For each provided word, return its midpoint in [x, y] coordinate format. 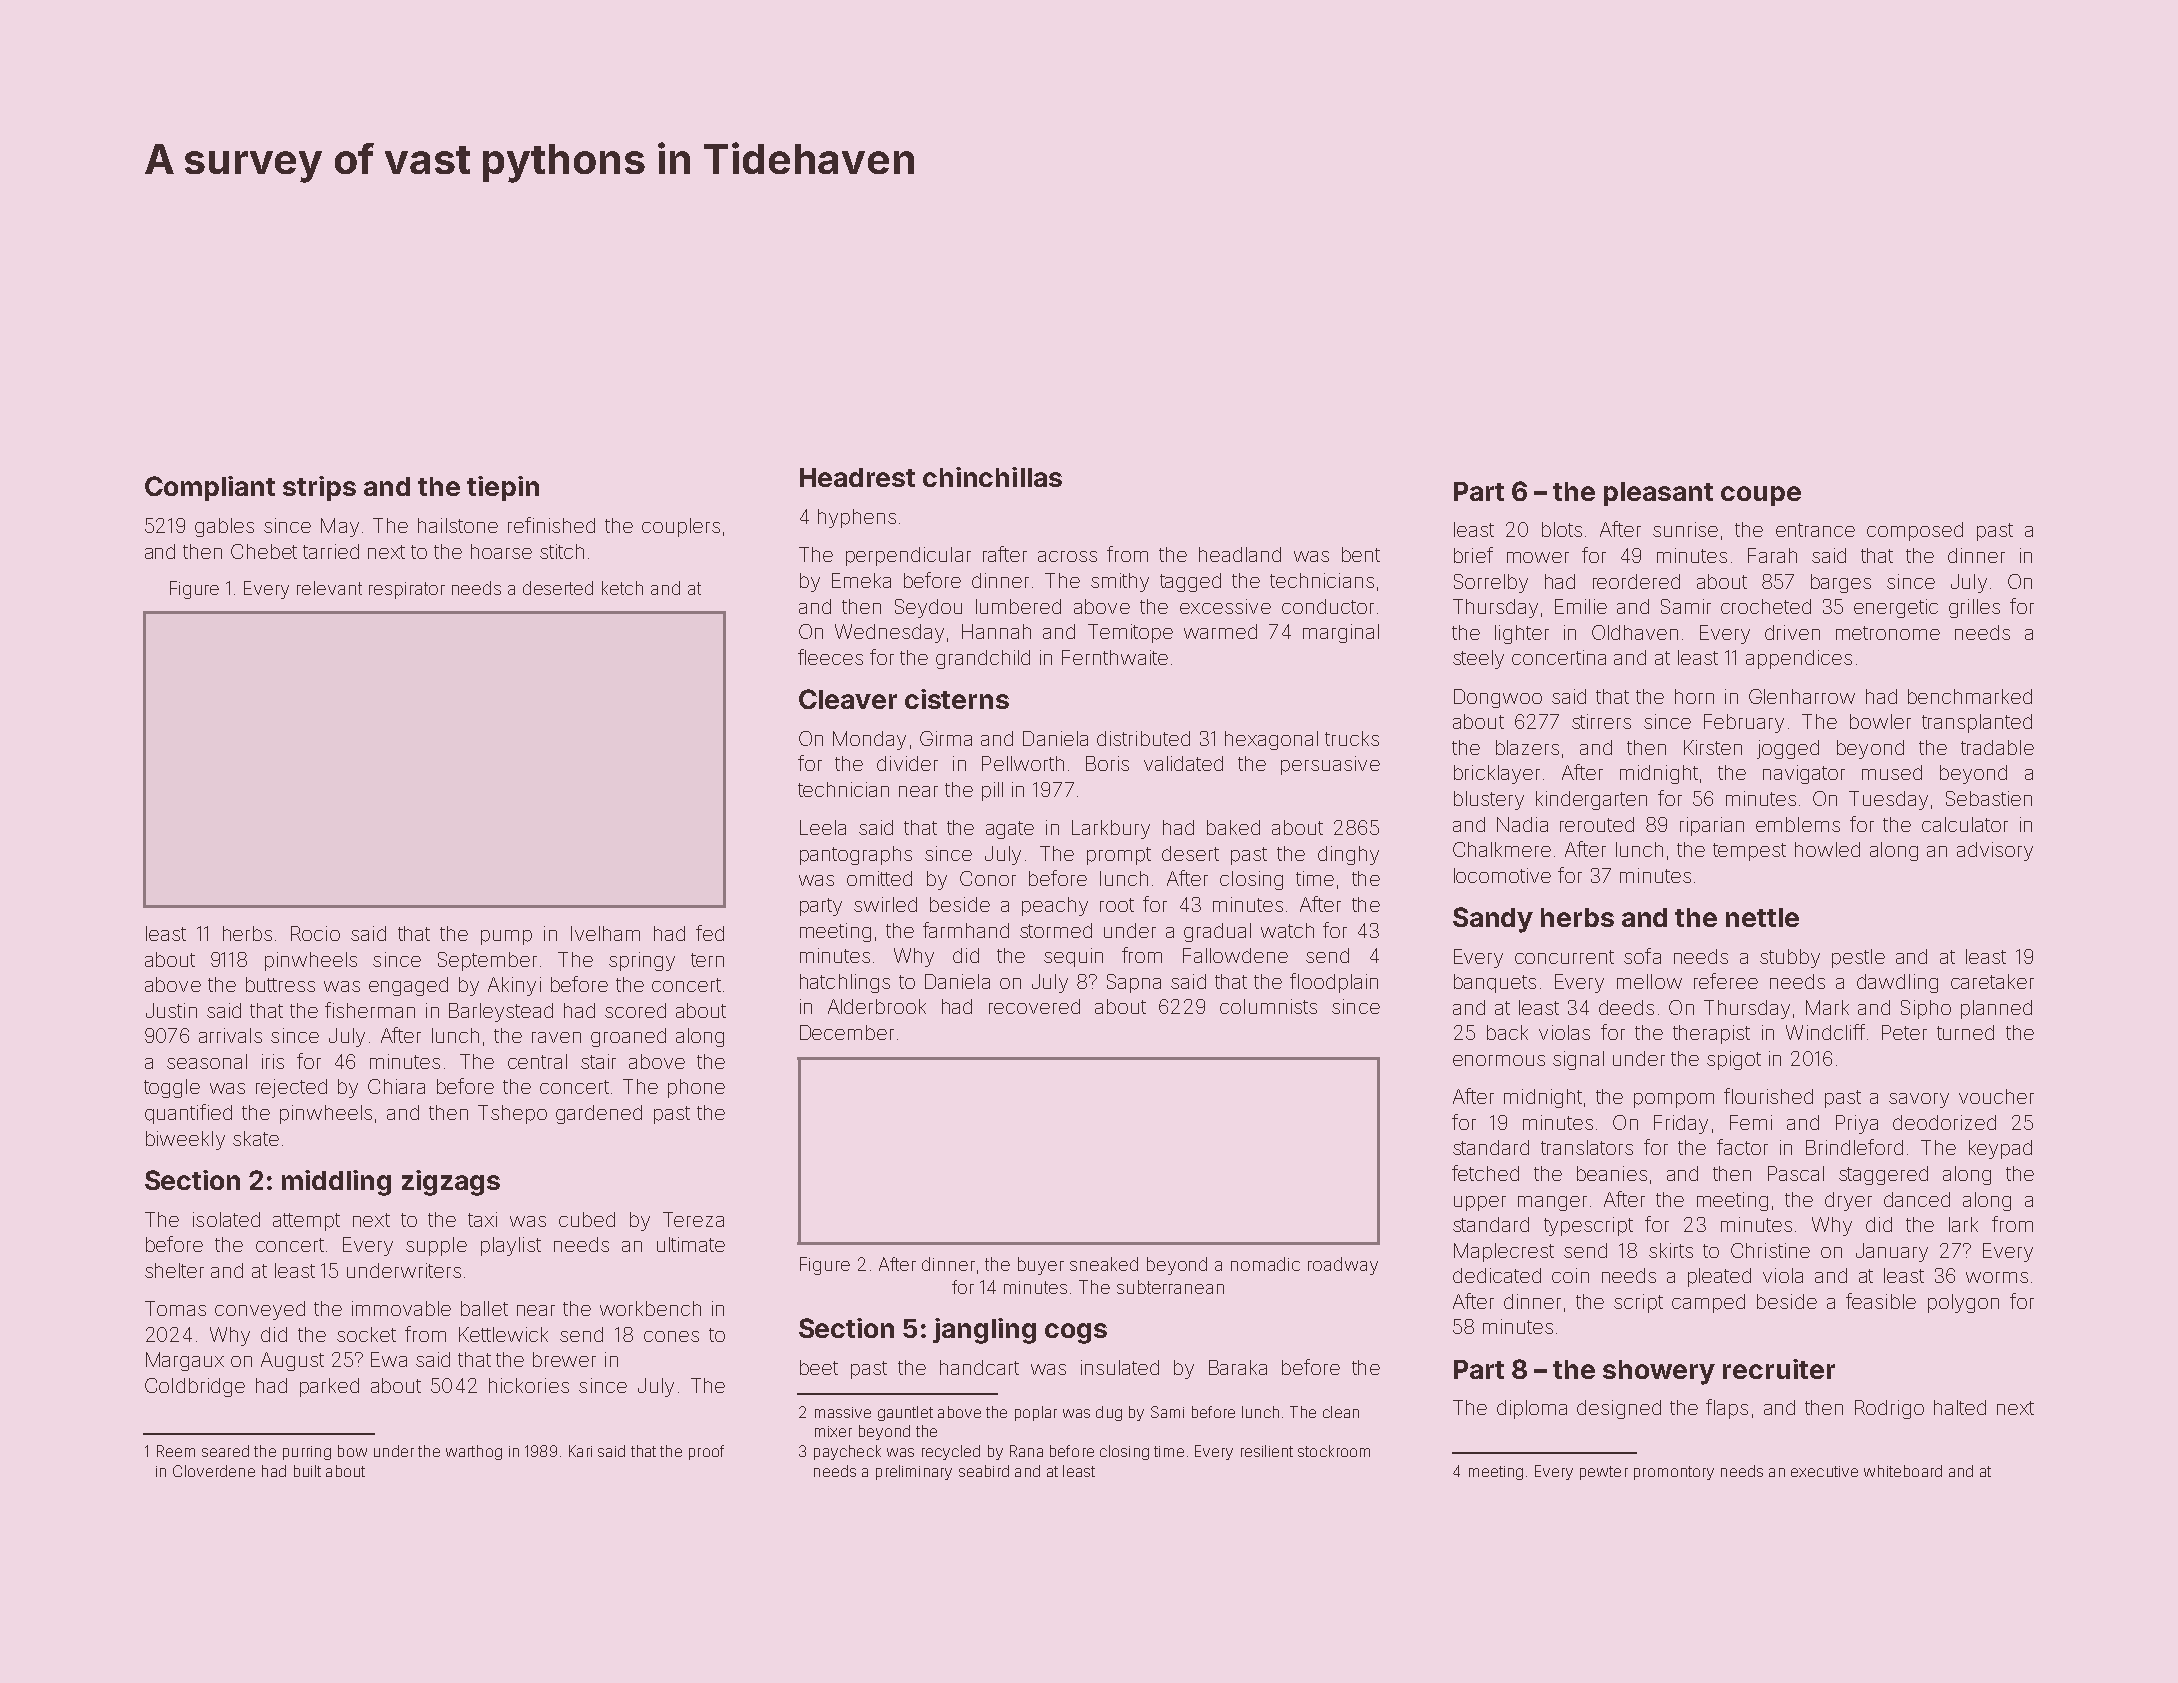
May [340, 527]
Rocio [315, 933]
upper [1480, 1203]
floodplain [1334, 983]
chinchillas [992, 477]
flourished [1768, 1096]
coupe [1761, 496]
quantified [188, 1114]
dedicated [1497, 1275]
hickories [529, 1385]
